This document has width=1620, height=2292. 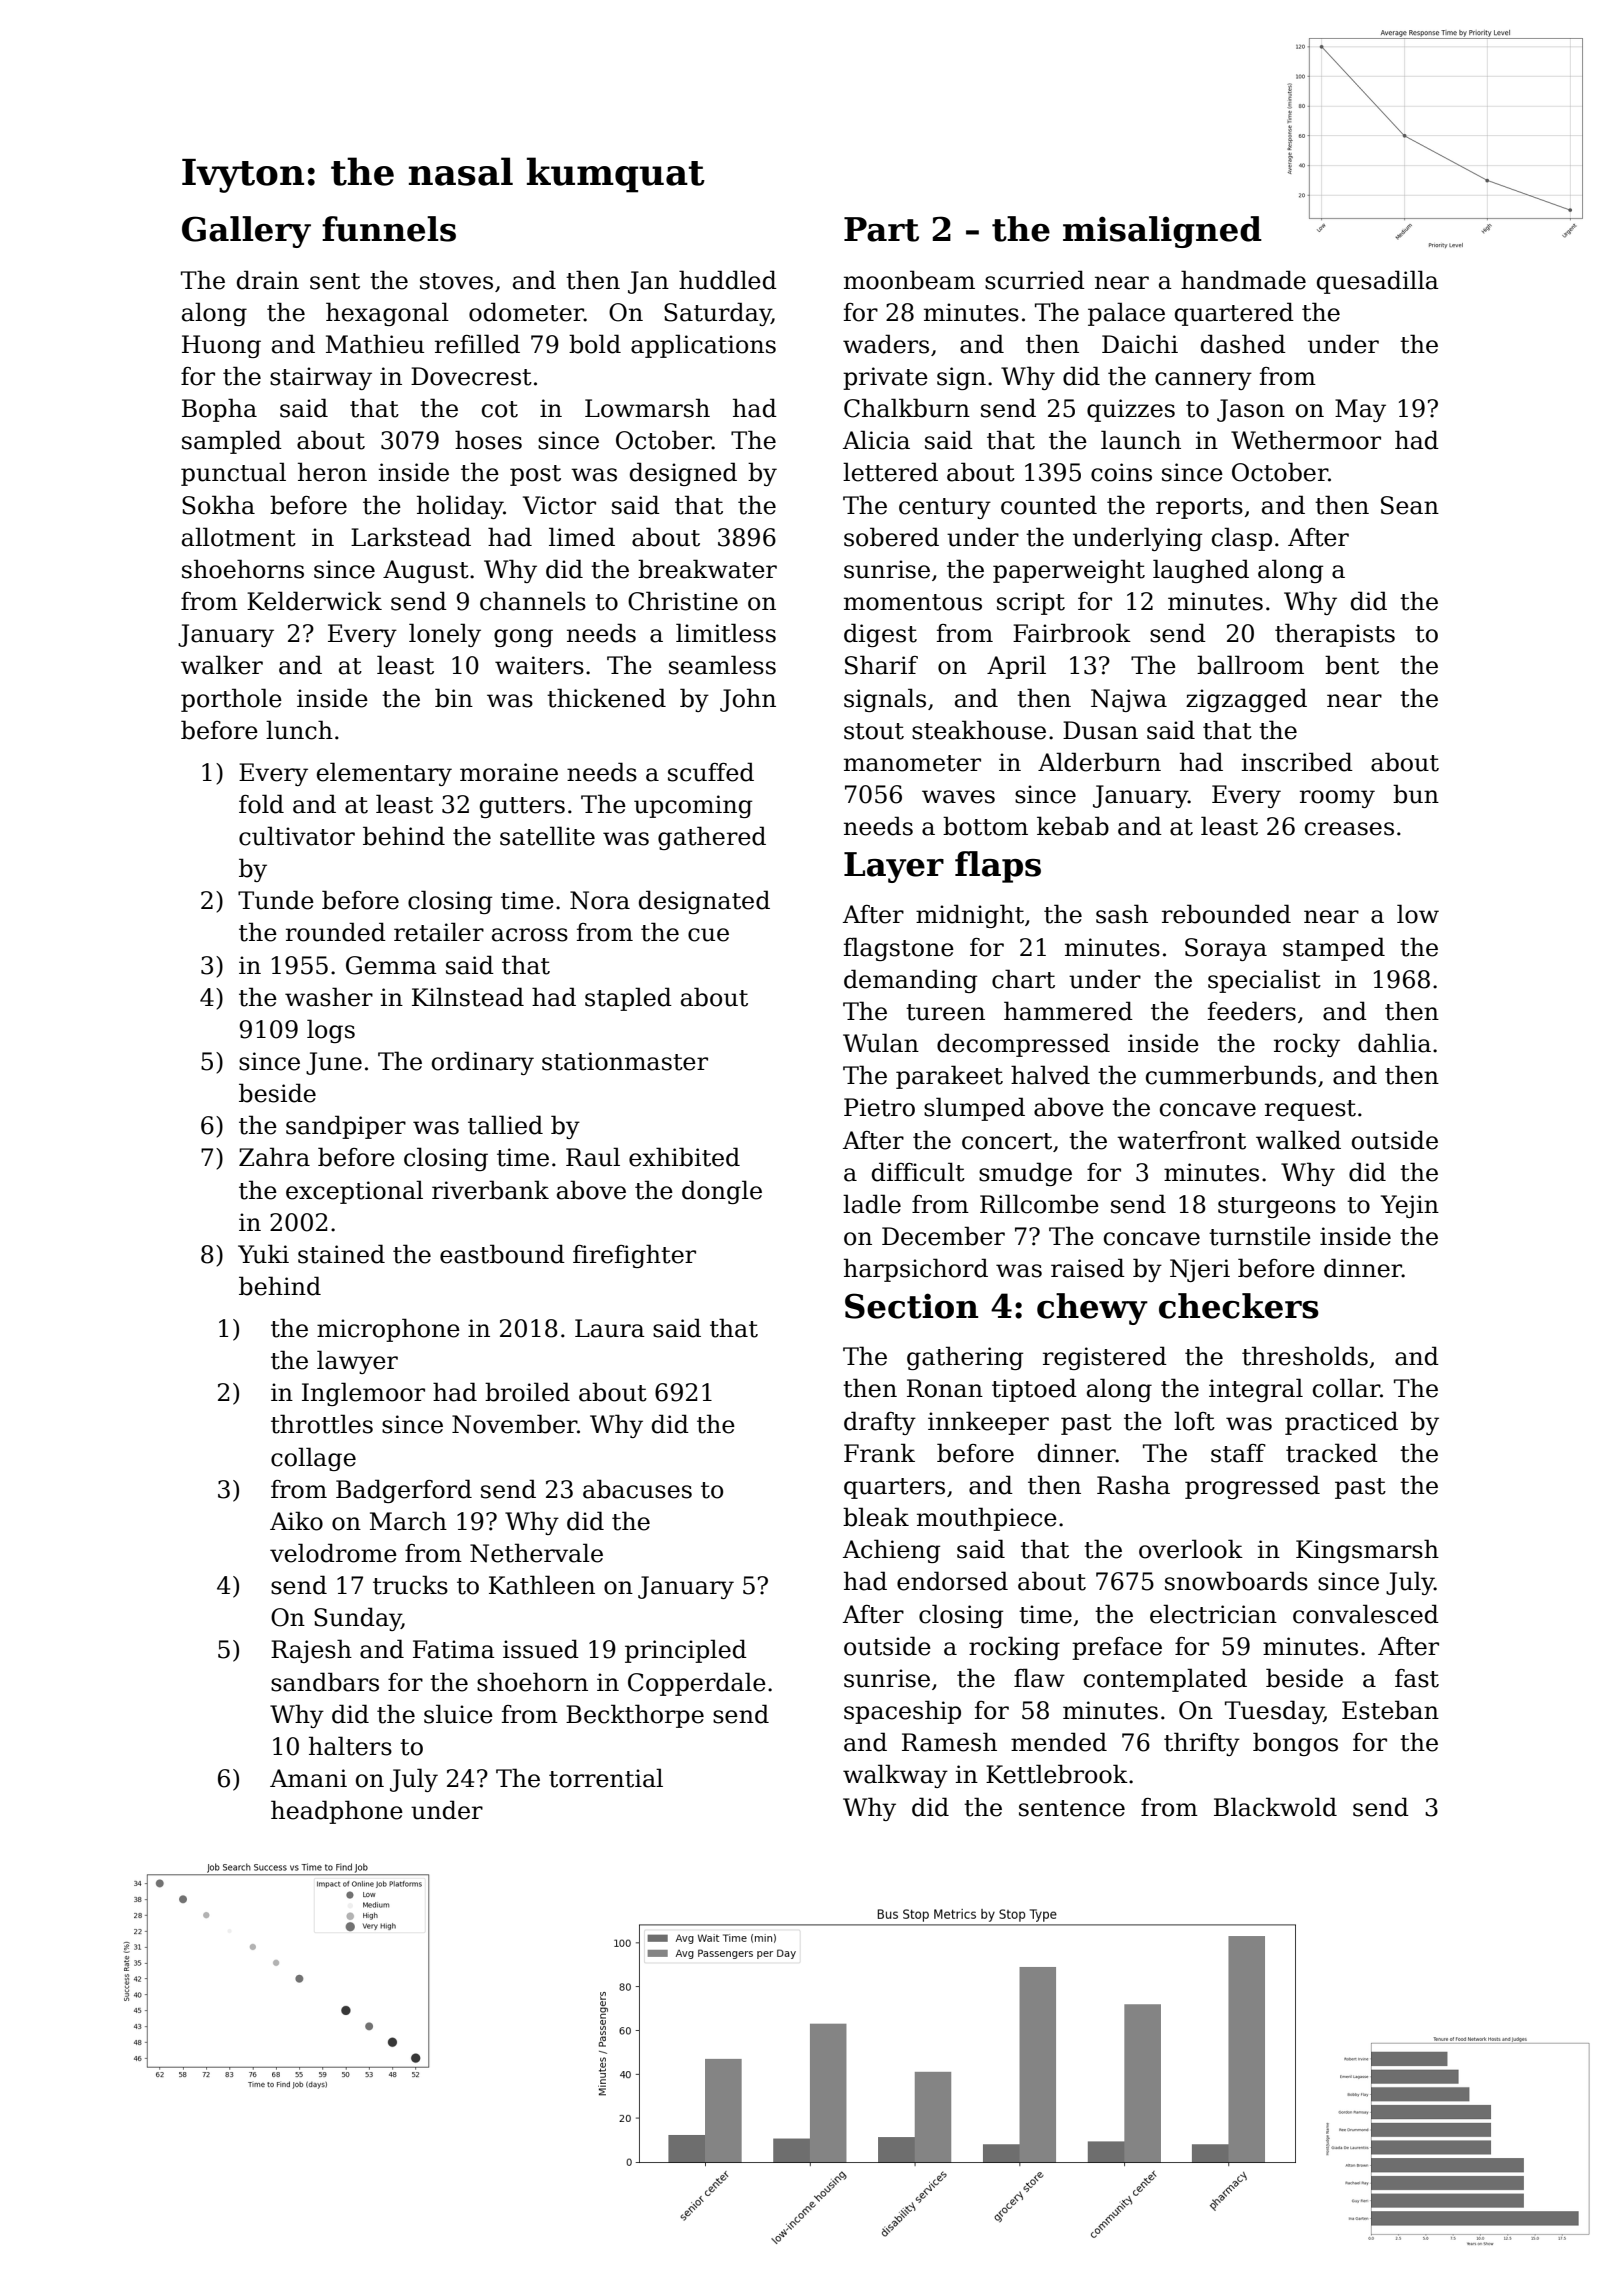 What do you see at coordinates (708, 935) in the document?
I see `cue` at bounding box center [708, 935].
